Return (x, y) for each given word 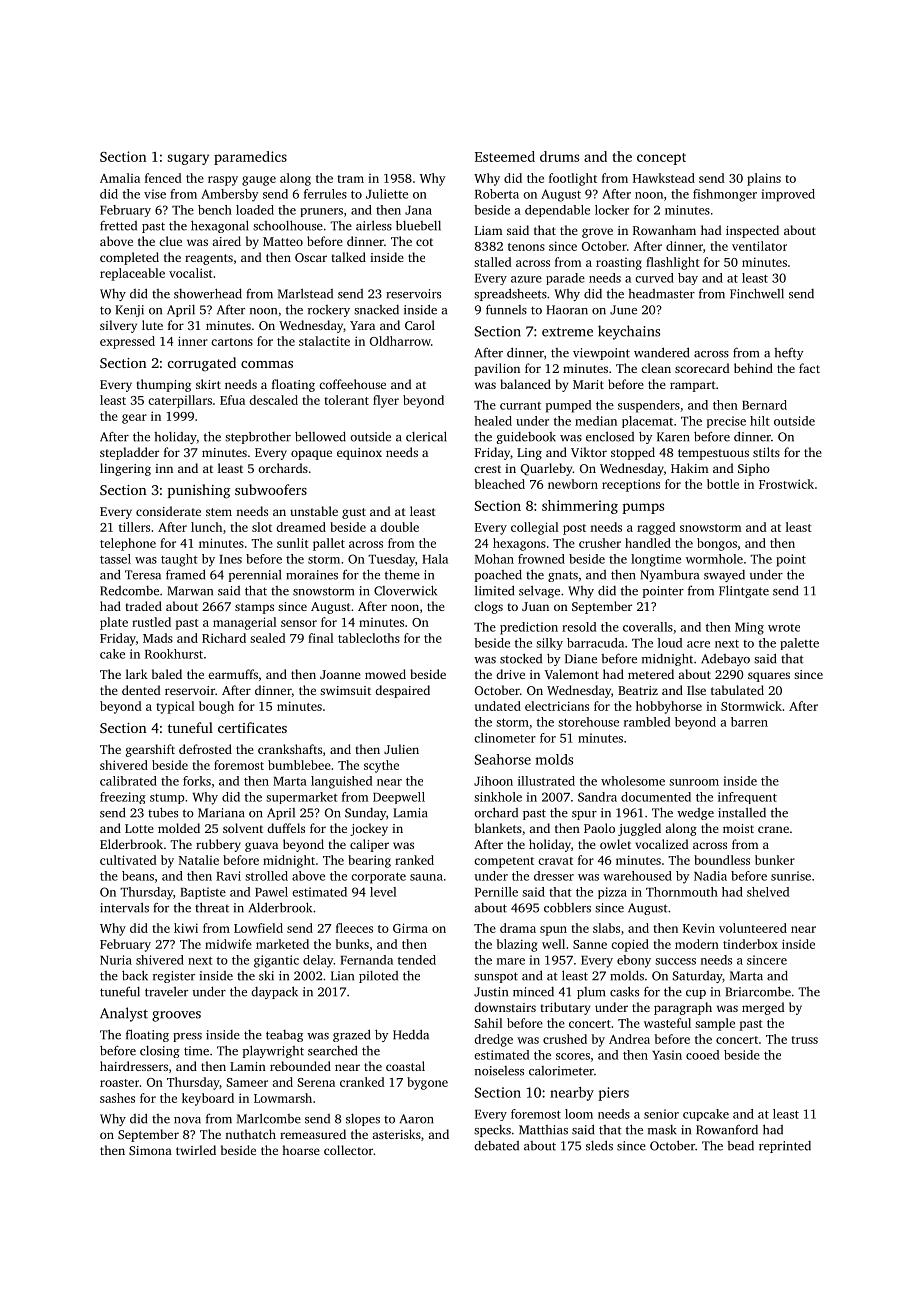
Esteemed (505, 156)
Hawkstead (664, 178)
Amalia (120, 178)
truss (804, 1040)
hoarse (301, 1150)
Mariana (221, 813)
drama (518, 928)
